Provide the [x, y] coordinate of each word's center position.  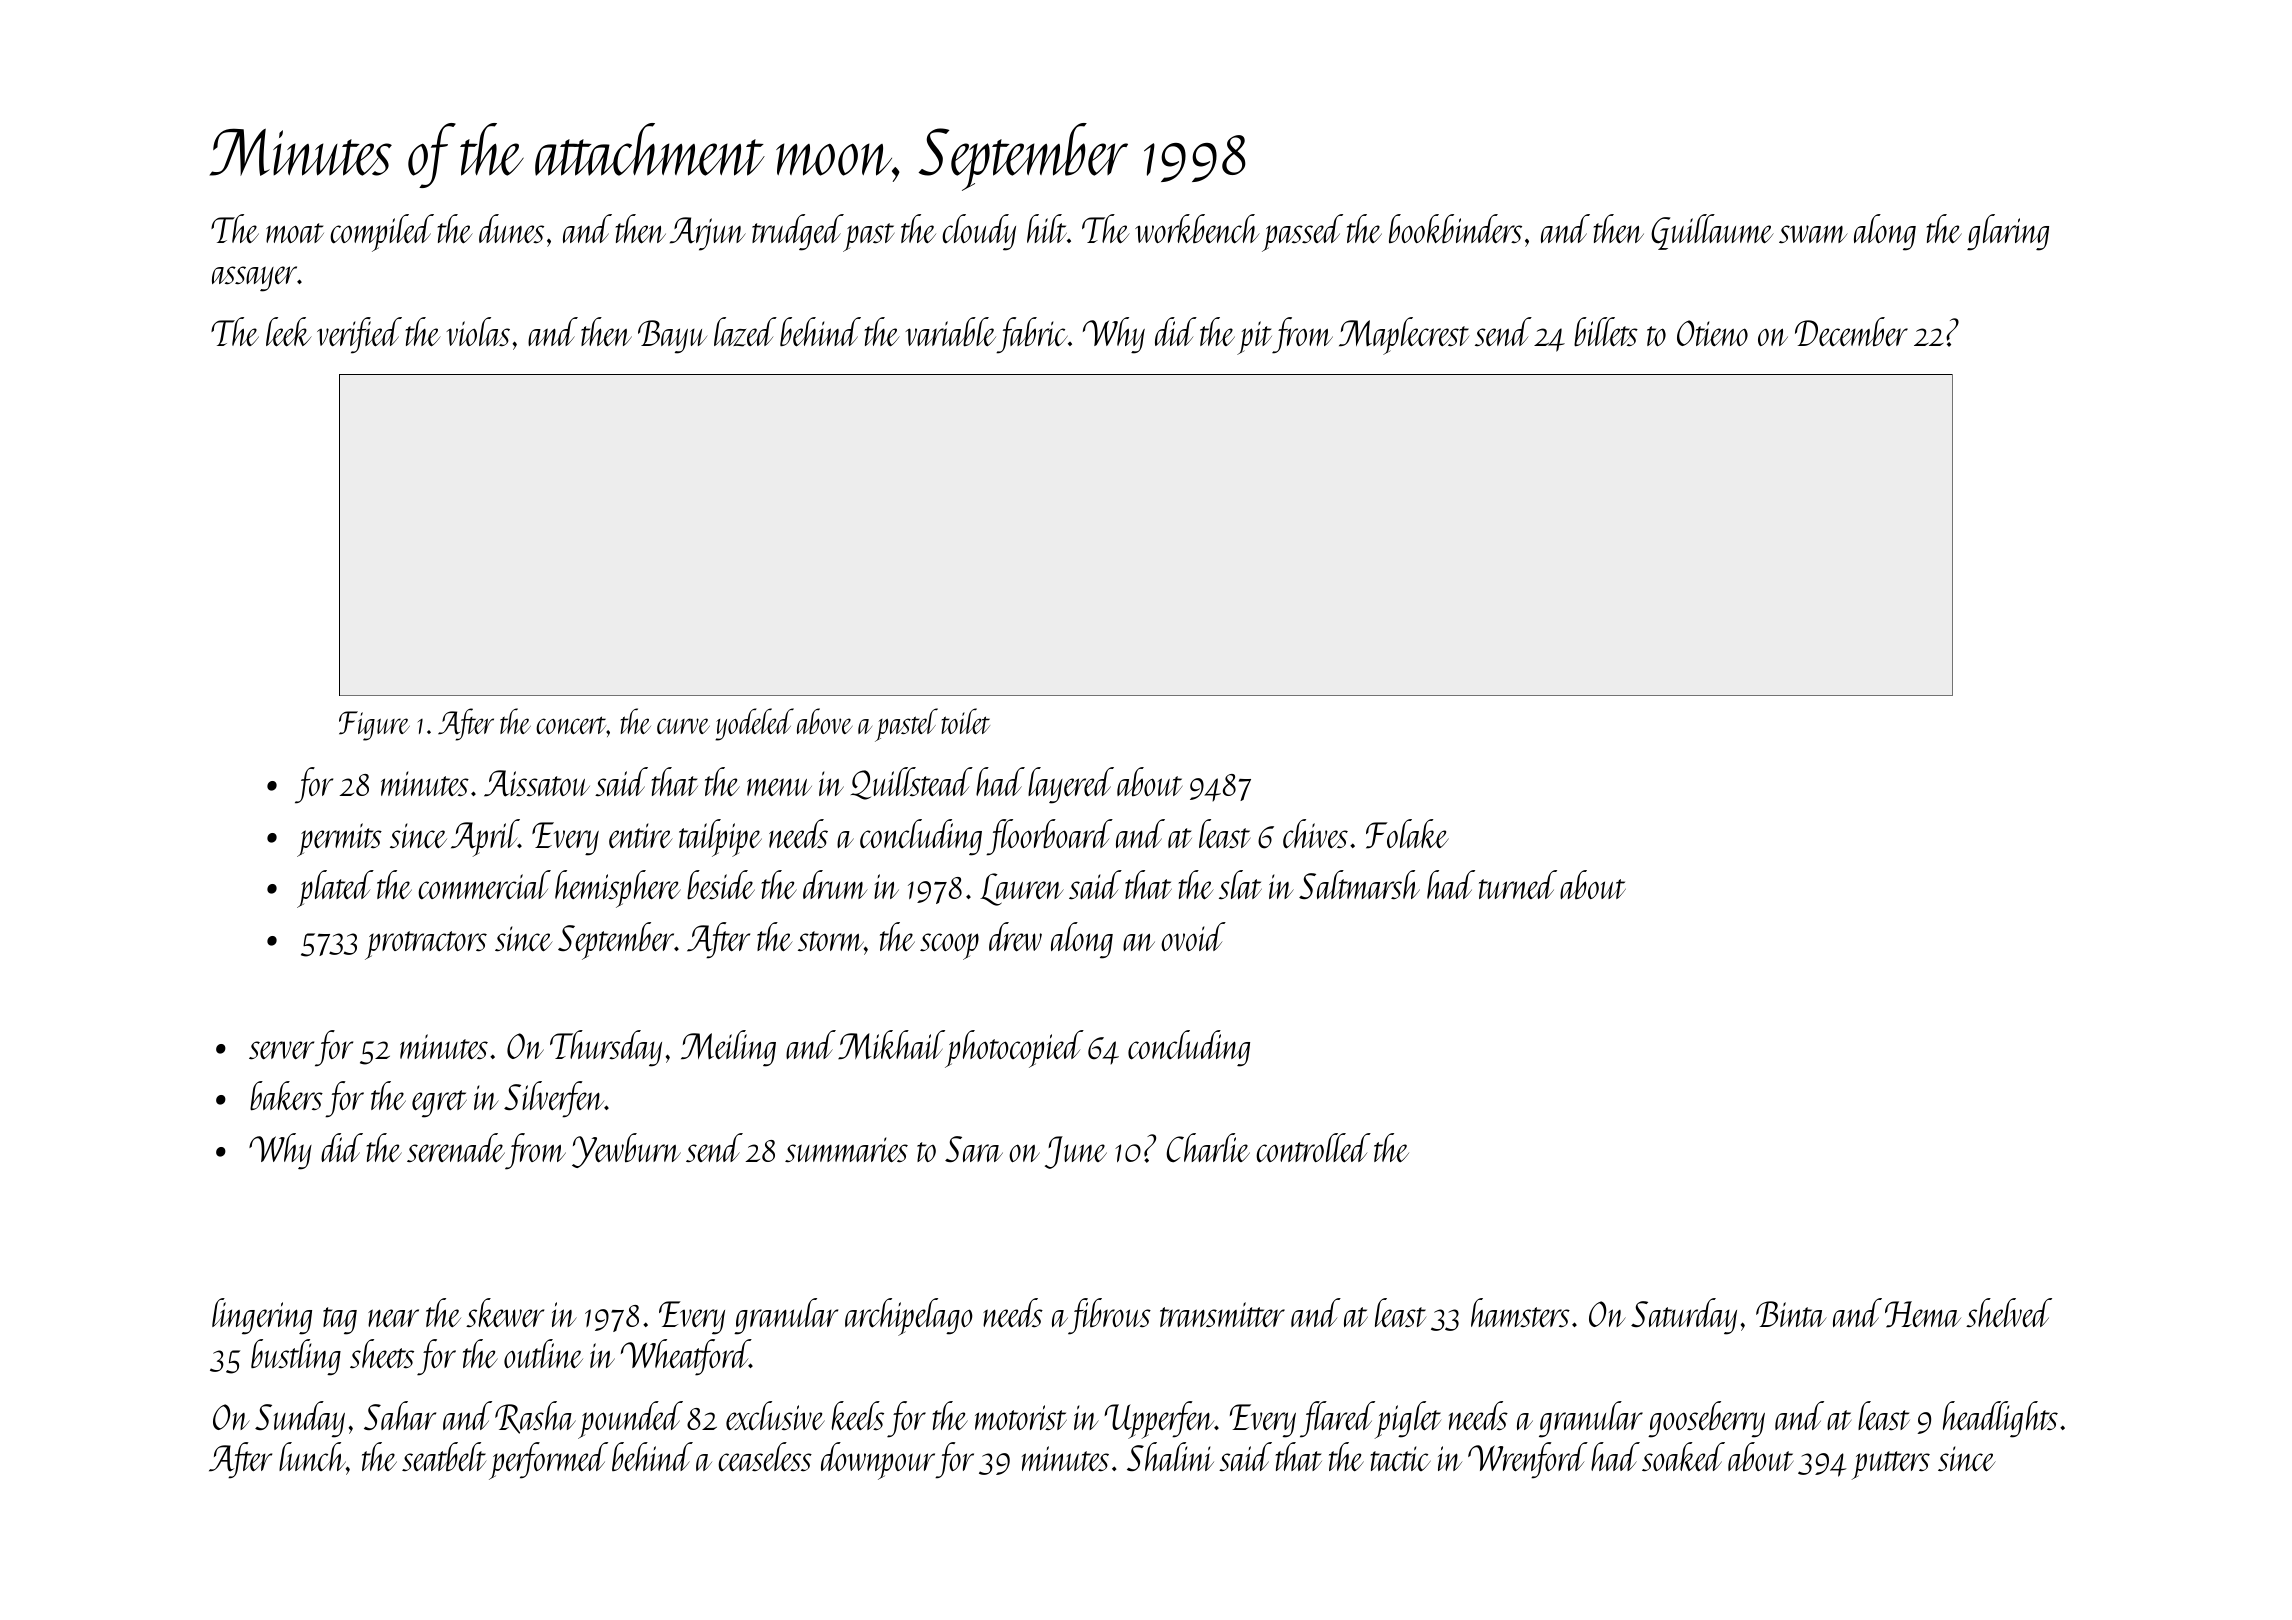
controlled [1313, 1147]
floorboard [1049, 837]
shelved [2009, 1312]
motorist [1021, 1417]
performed [548, 1461]
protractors [426, 945]
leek [289, 331]
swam [1813, 234]
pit [1254, 338]
